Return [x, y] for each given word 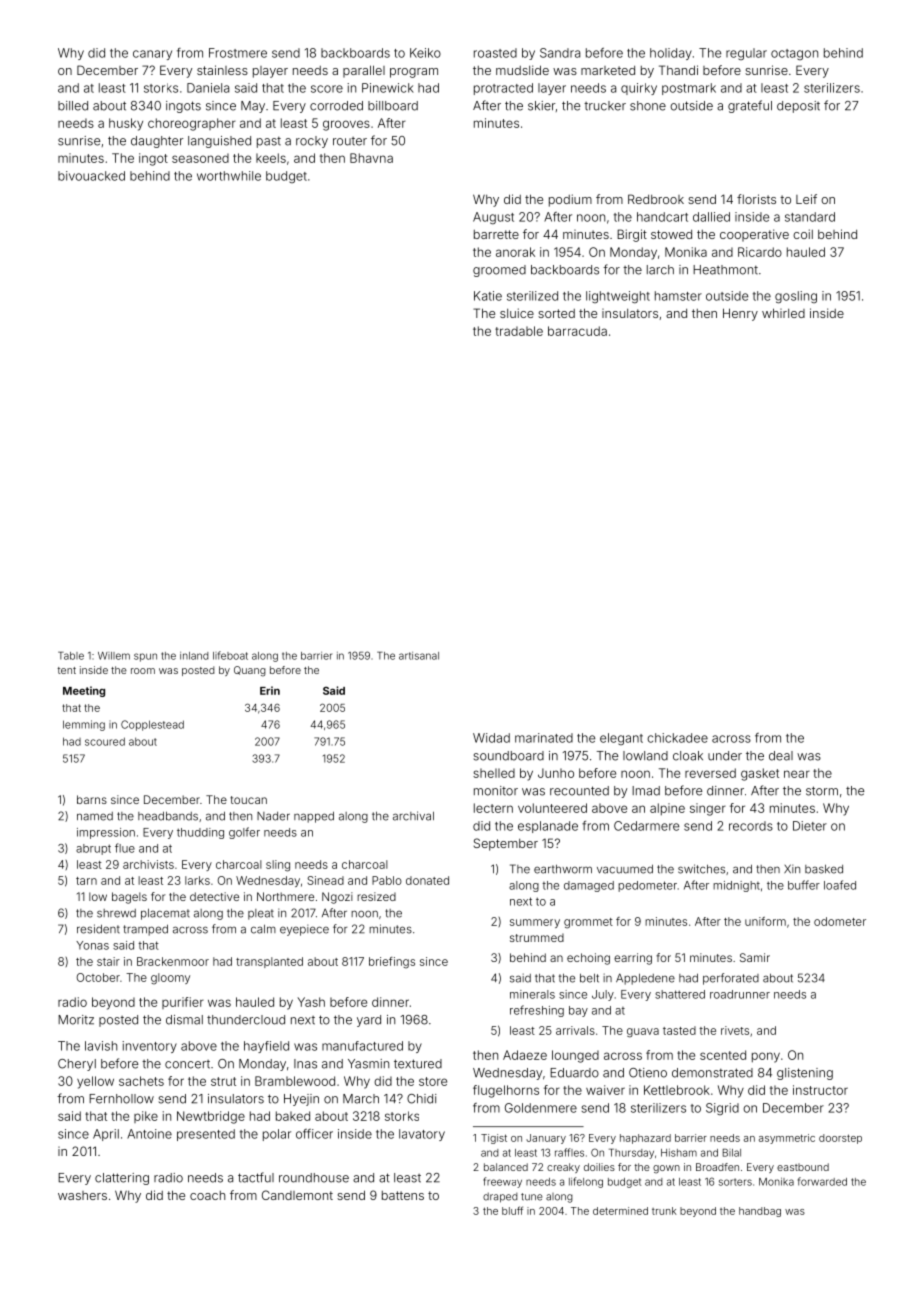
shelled [494, 773]
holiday [671, 54]
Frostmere [238, 53]
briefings [392, 963]
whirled [783, 313]
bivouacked [91, 176]
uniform [765, 921]
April [106, 1135]
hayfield [266, 1047]
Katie [488, 296]
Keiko [425, 53]
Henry [740, 314]
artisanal [419, 656]
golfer [244, 833]
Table [71, 656]
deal [781, 756]
